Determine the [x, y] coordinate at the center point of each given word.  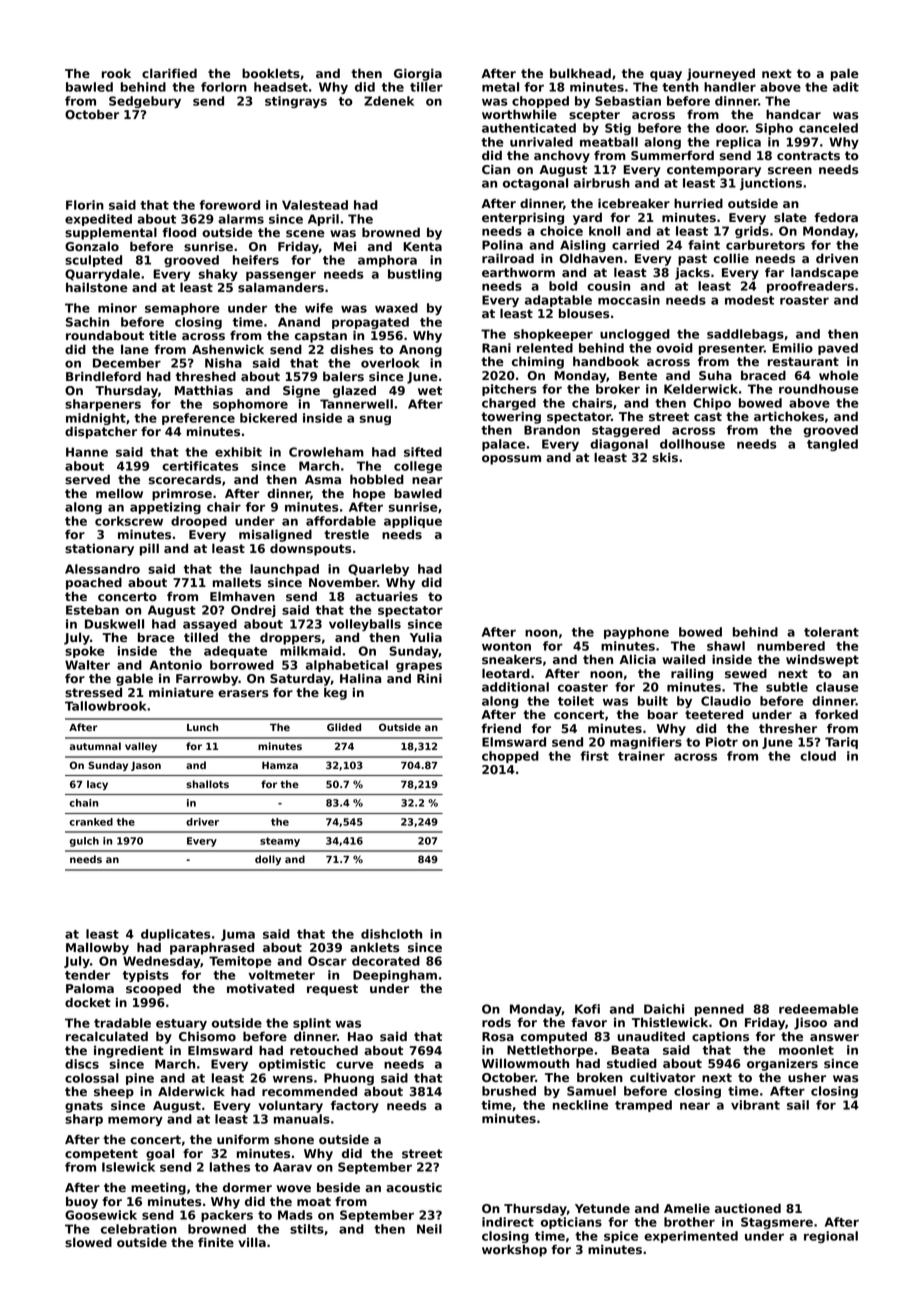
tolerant [831, 632]
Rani [496, 348]
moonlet [806, 1050]
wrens [293, 1079]
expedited [98, 220]
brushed [509, 1091]
